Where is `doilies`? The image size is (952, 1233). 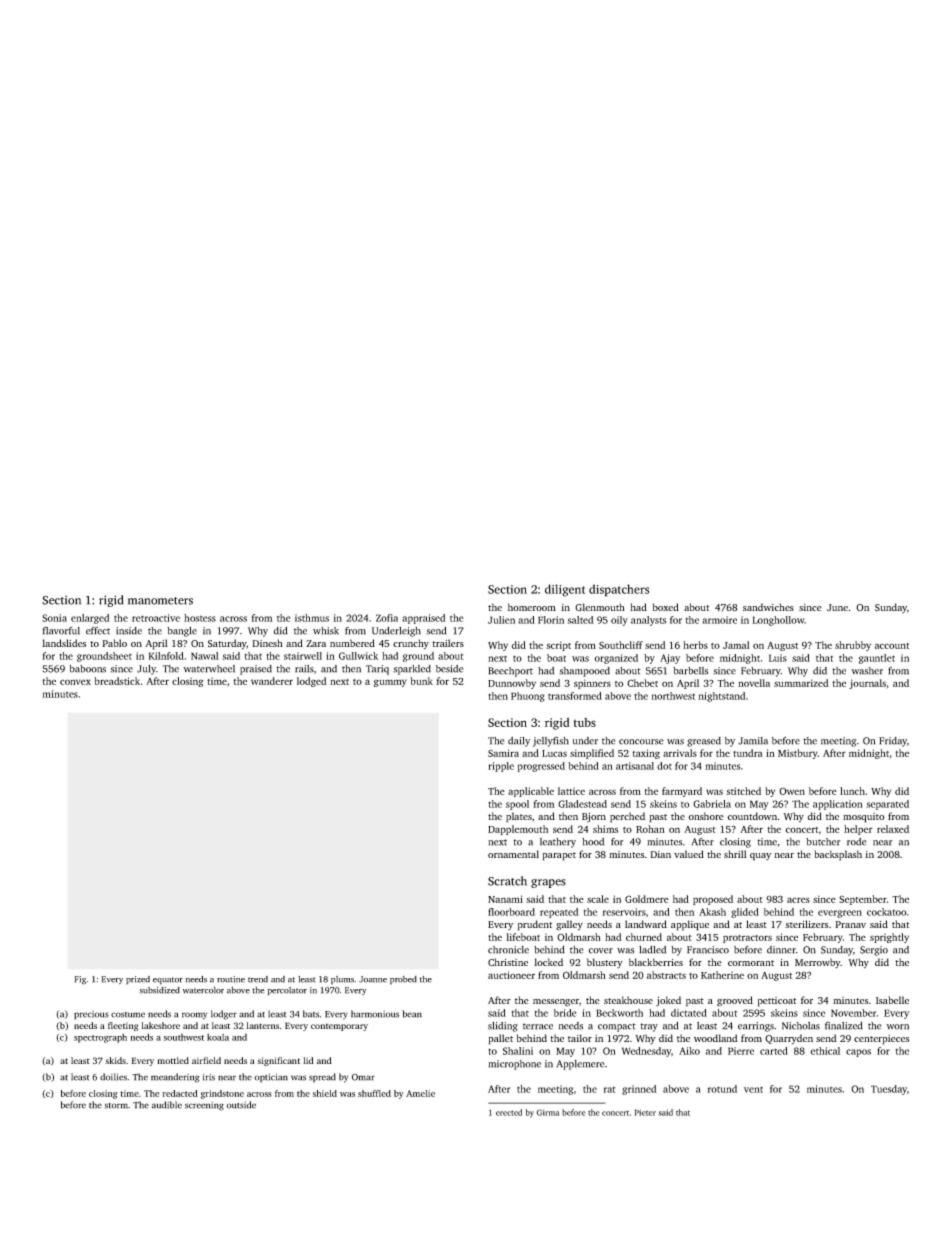
doilies is located at coordinates (113, 1077).
